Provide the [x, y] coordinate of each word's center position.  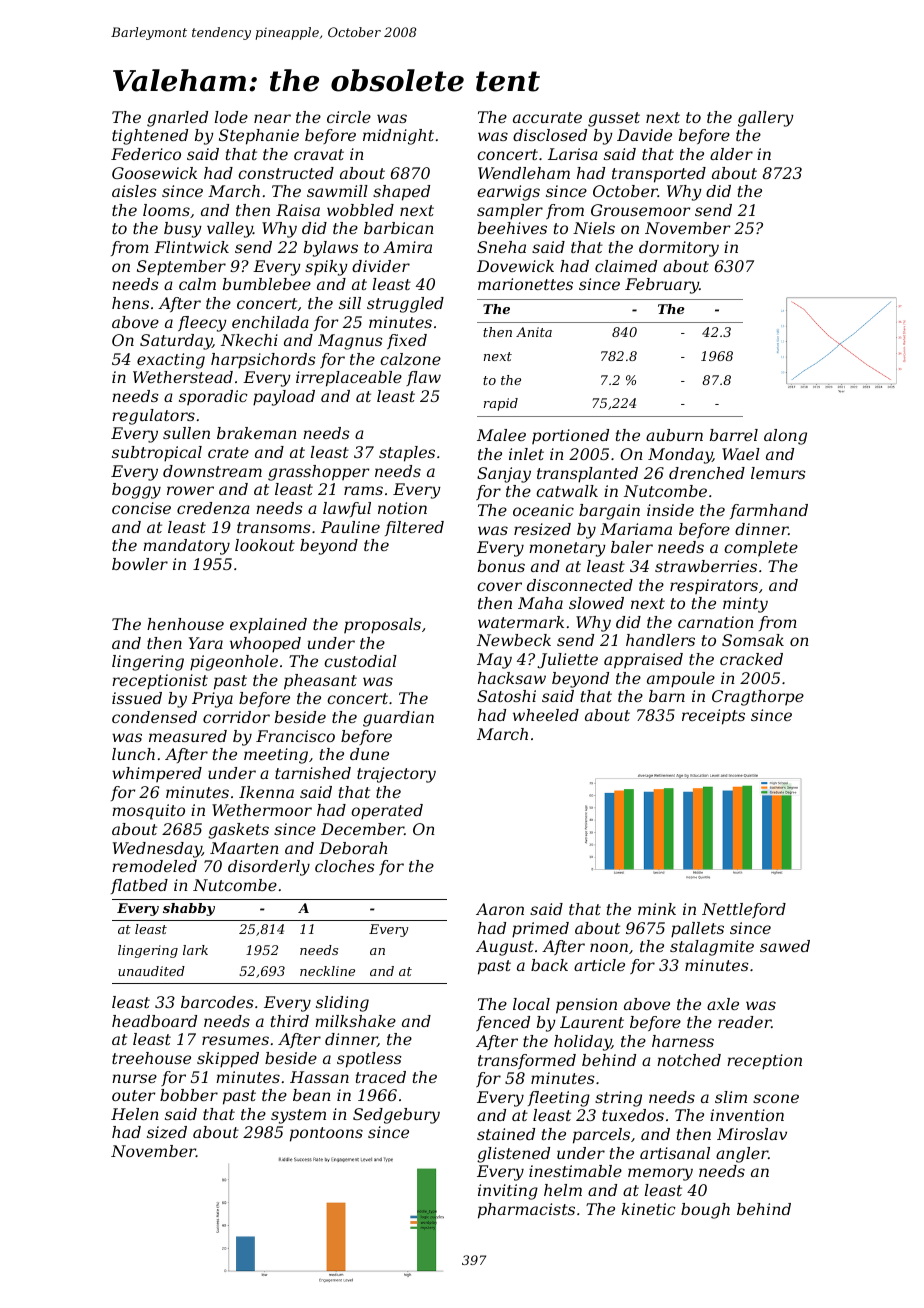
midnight [398, 137]
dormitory [679, 249]
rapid [501, 404]
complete [761, 548]
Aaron [500, 909]
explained [268, 626]
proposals [382, 626]
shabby [189, 909]
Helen [135, 1114]
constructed [286, 173]
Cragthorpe [758, 698]
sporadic [213, 397]
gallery [766, 119]
